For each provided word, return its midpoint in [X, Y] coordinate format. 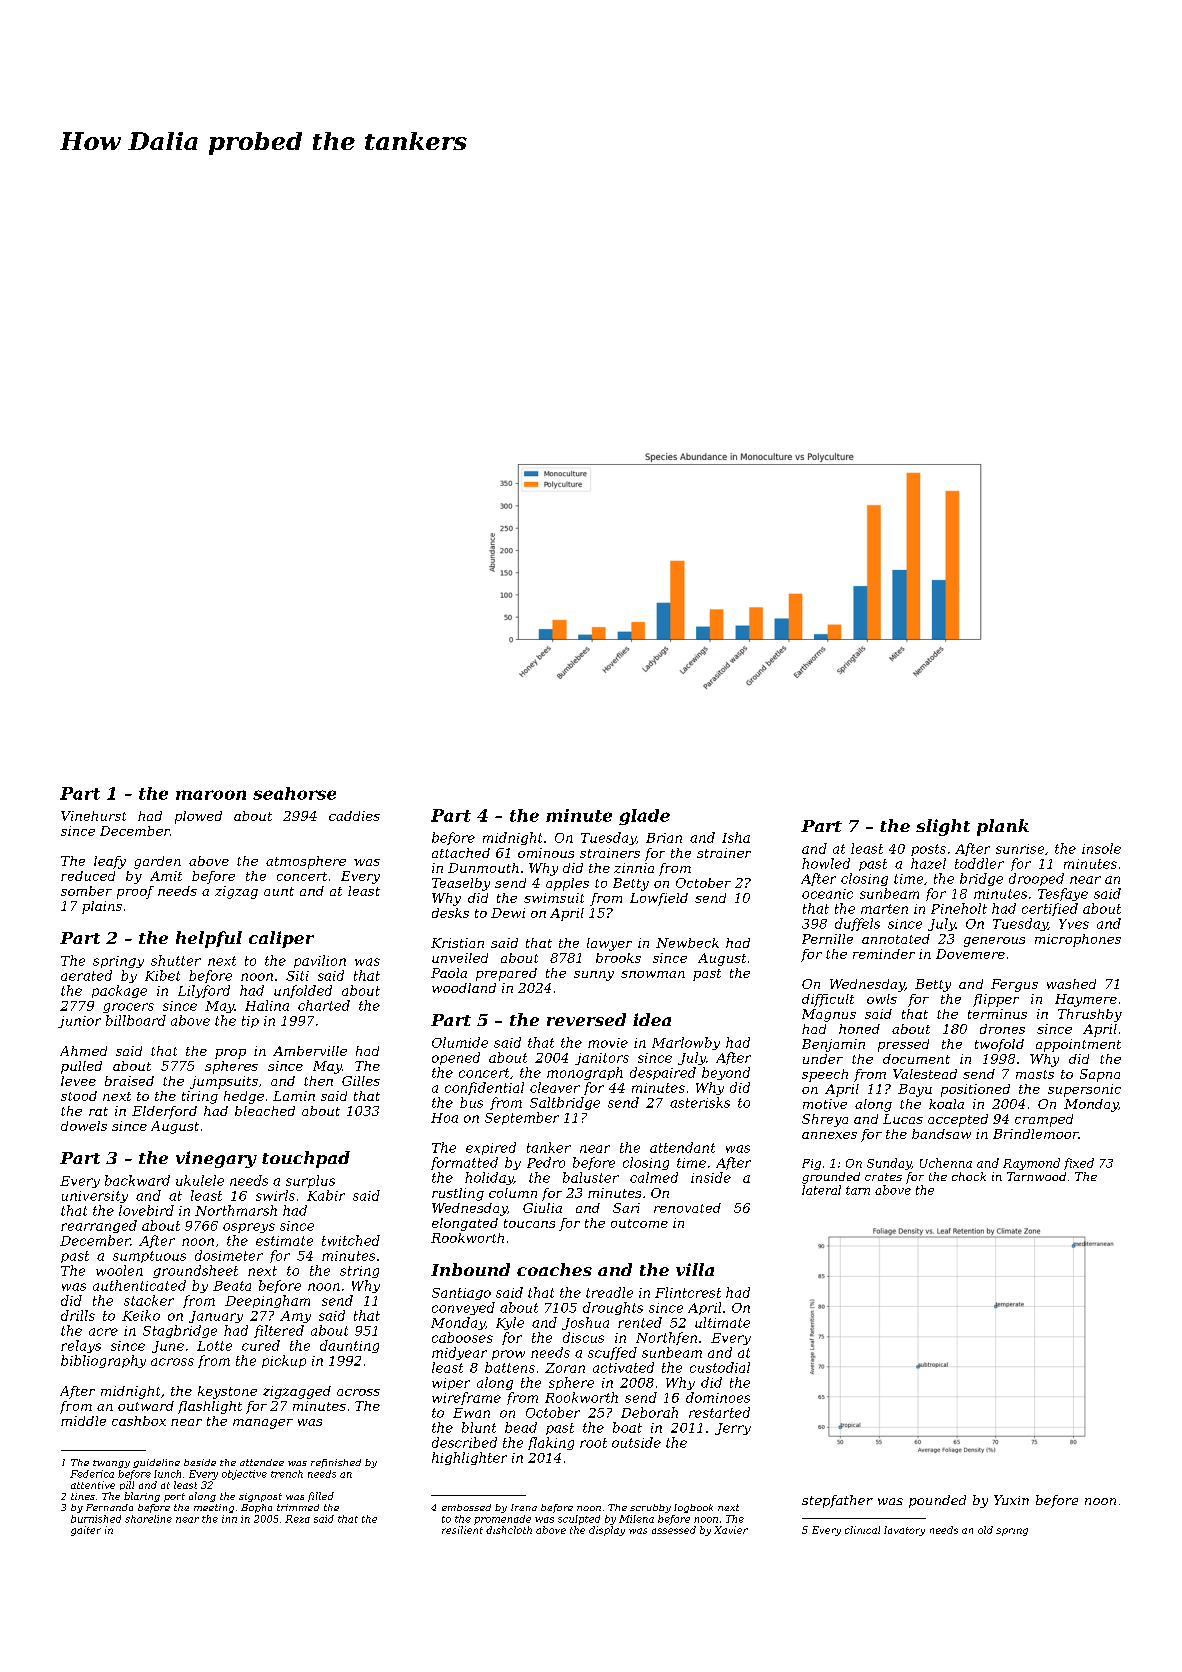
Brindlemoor [1035, 1134]
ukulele [200, 1180]
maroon [211, 795]
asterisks [700, 1102]
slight [943, 827]
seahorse [294, 793]
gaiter [86, 1531]
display [607, 1531]
